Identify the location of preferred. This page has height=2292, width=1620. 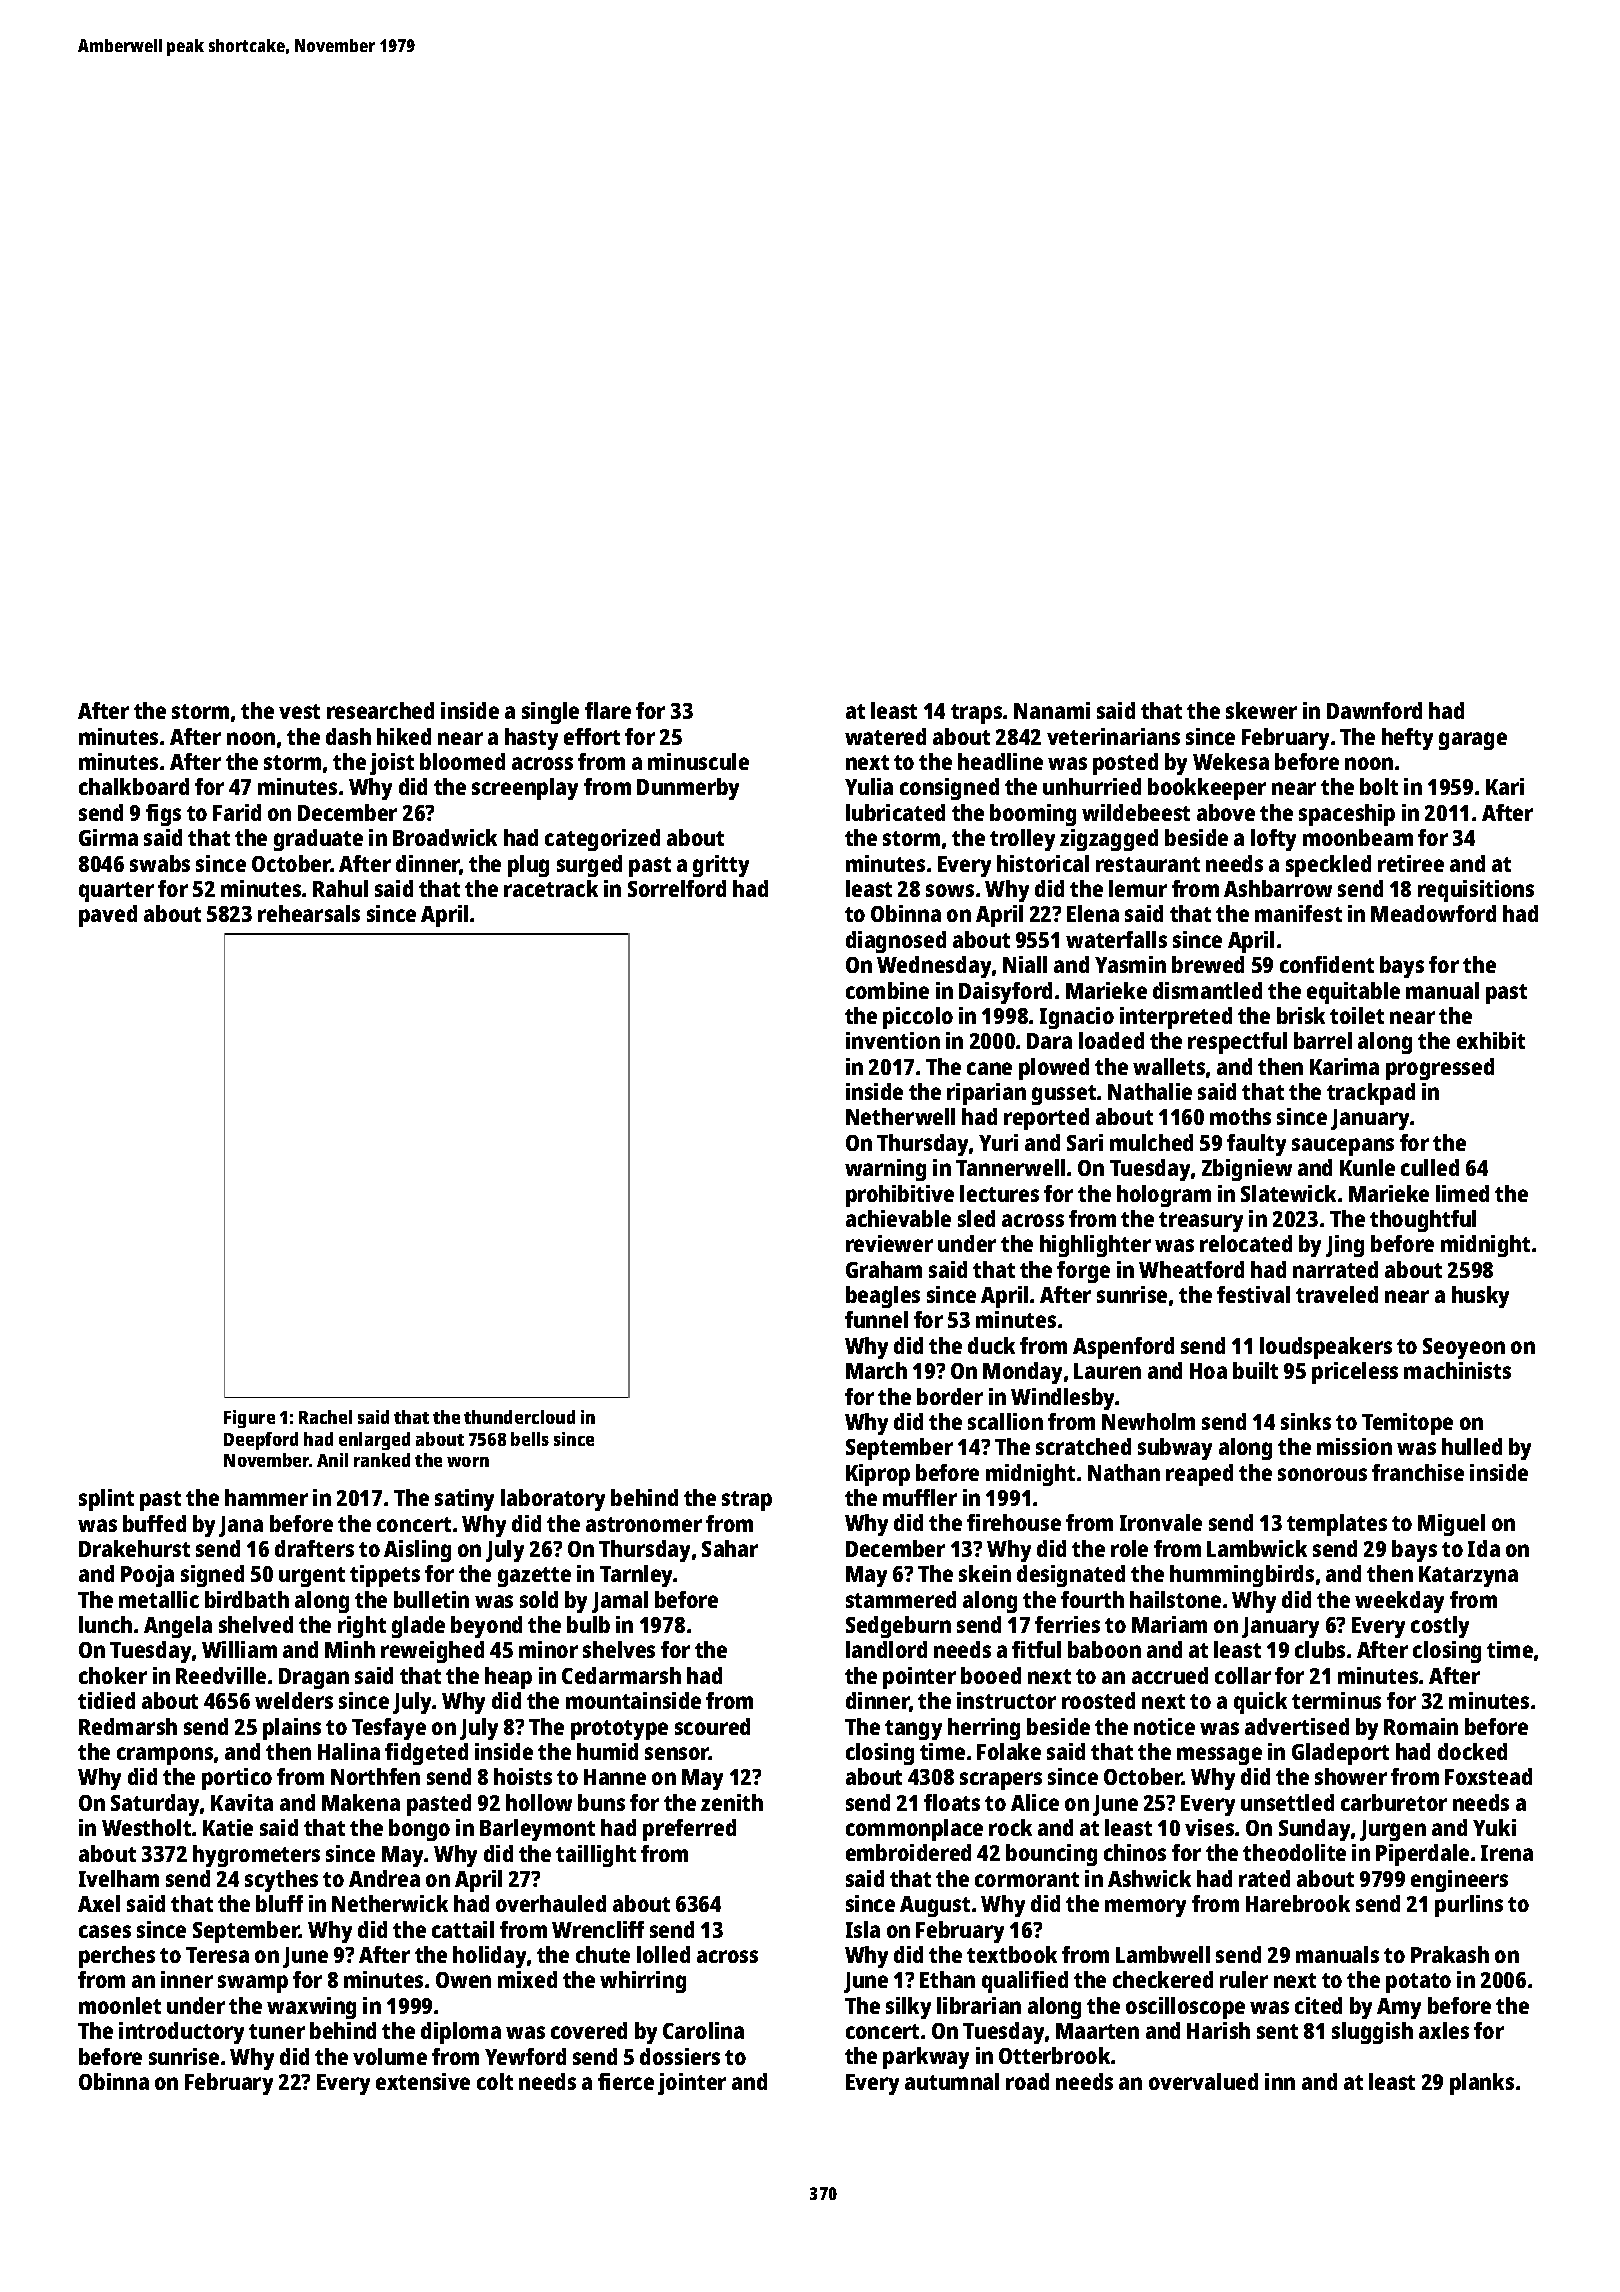
(689, 1830).
